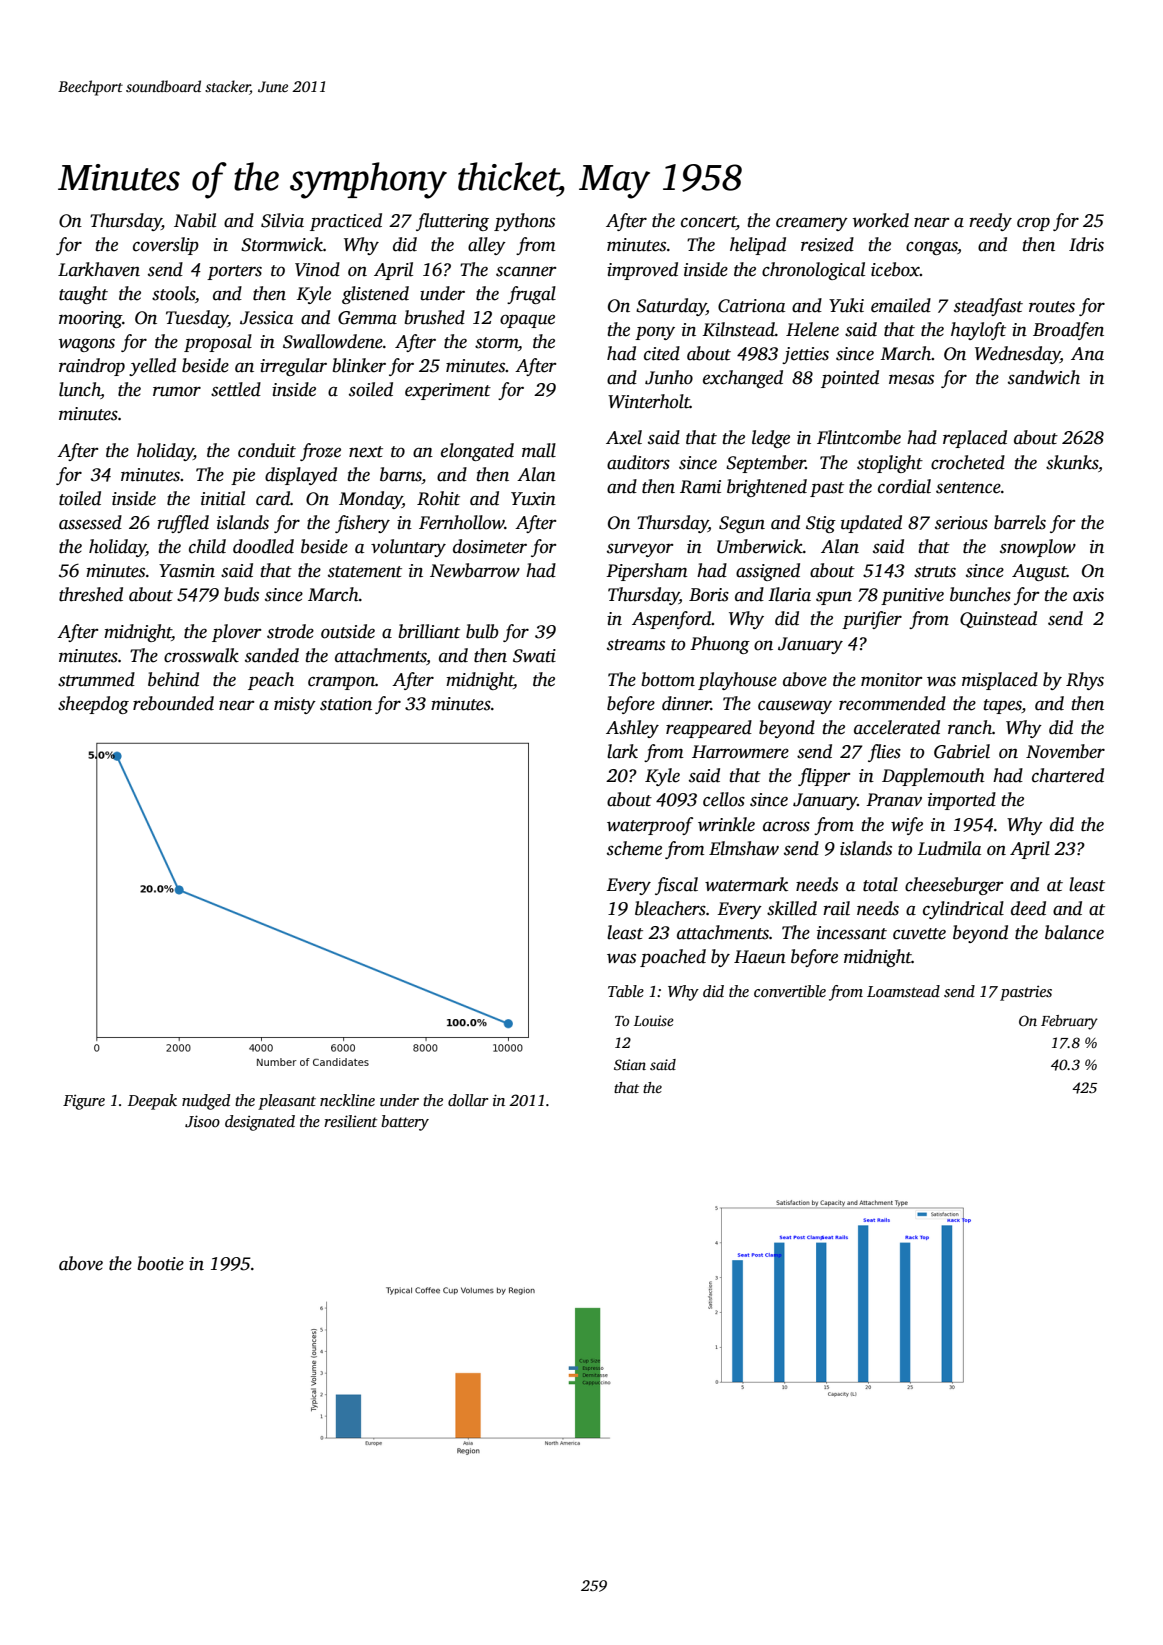 The height and width of the document is (1645, 1163). Describe the element at coordinates (160, 1263) in the document. I see `bootie` at that location.
